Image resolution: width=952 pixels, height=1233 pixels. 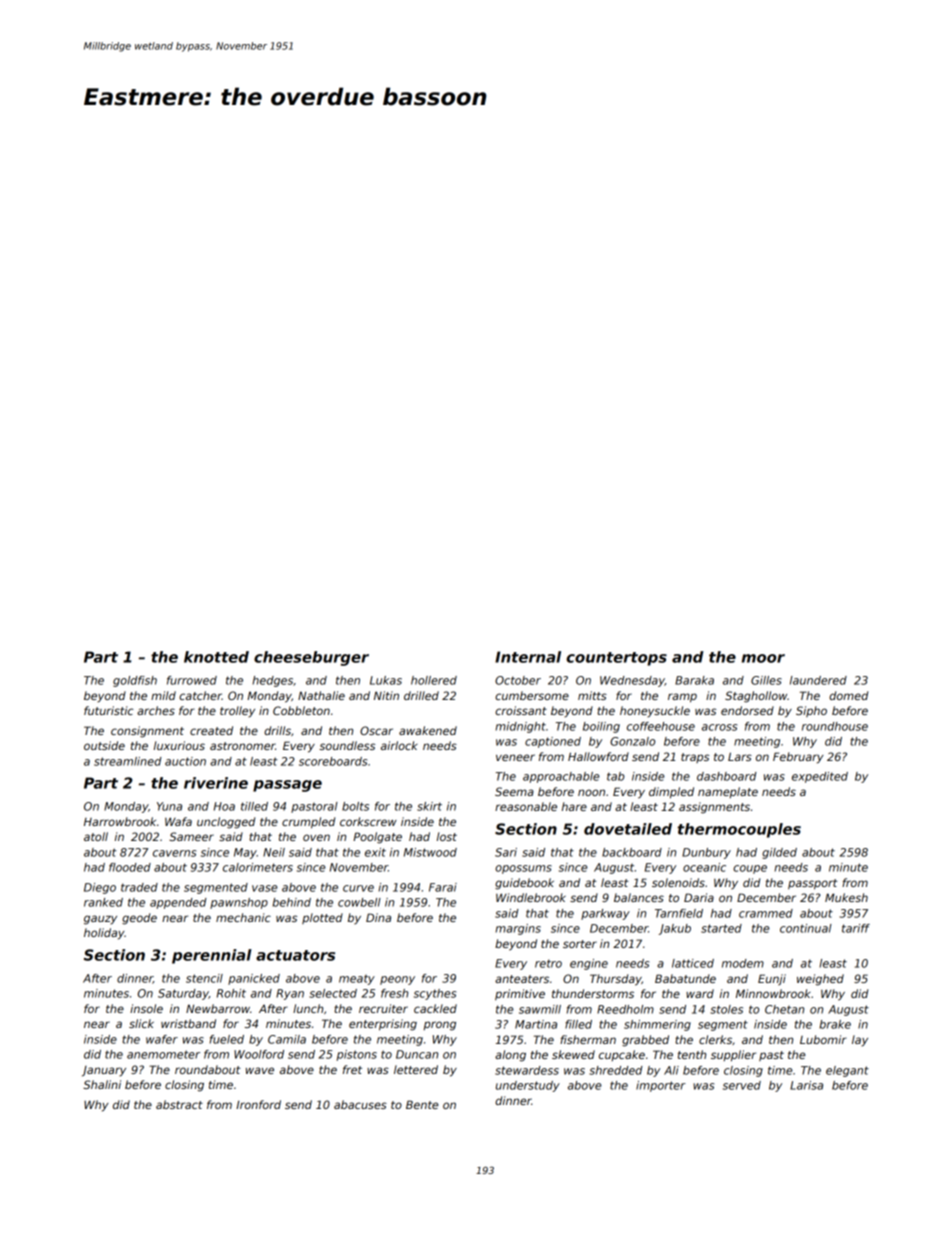 I want to click on abstract, so click(x=179, y=1104).
